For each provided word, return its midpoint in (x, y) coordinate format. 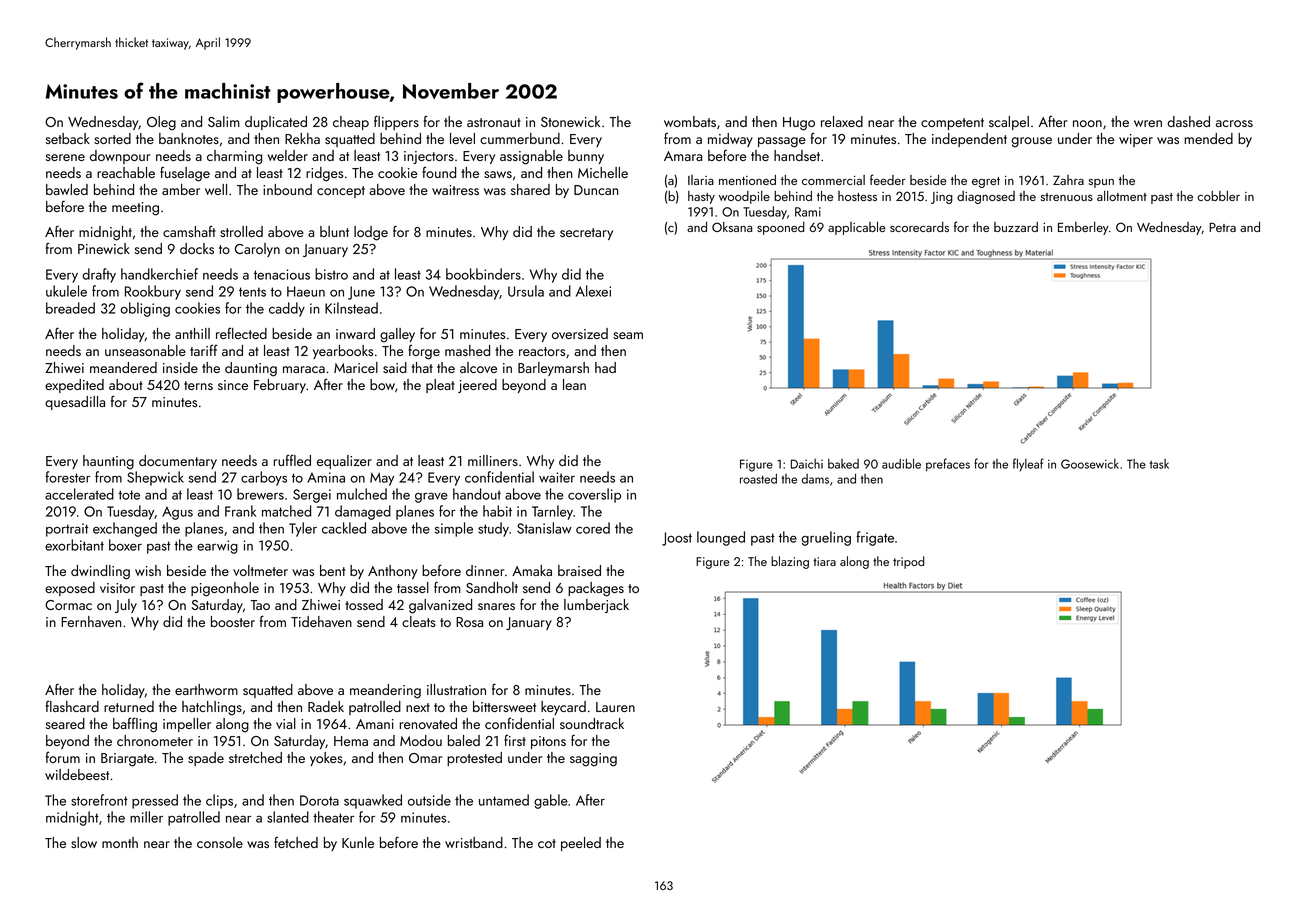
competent (952, 124)
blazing (790, 562)
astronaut (494, 122)
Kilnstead (351, 308)
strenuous (1067, 197)
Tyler (303, 529)
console (220, 842)
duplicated (276, 123)
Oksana (732, 227)
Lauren (615, 707)
